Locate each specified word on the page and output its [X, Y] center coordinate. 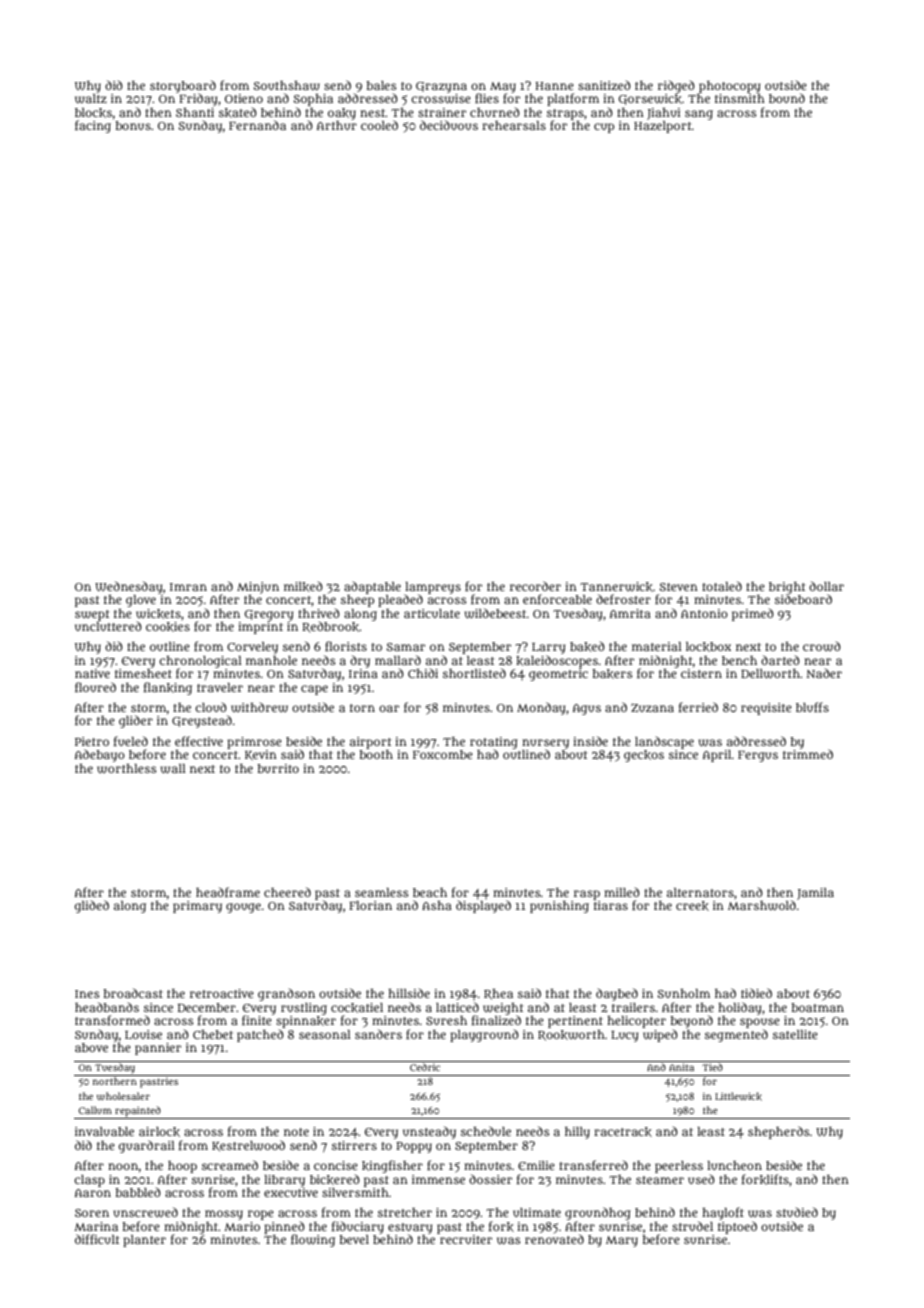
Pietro [92, 741]
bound [787, 98]
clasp [89, 1181]
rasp [587, 895]
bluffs [812, 707]
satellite [795, 1034]
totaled [722, 586]
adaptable [372, 587]
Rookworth [571, 1035]
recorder [535, 586]
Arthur [337, 125]
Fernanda [257, 125]
